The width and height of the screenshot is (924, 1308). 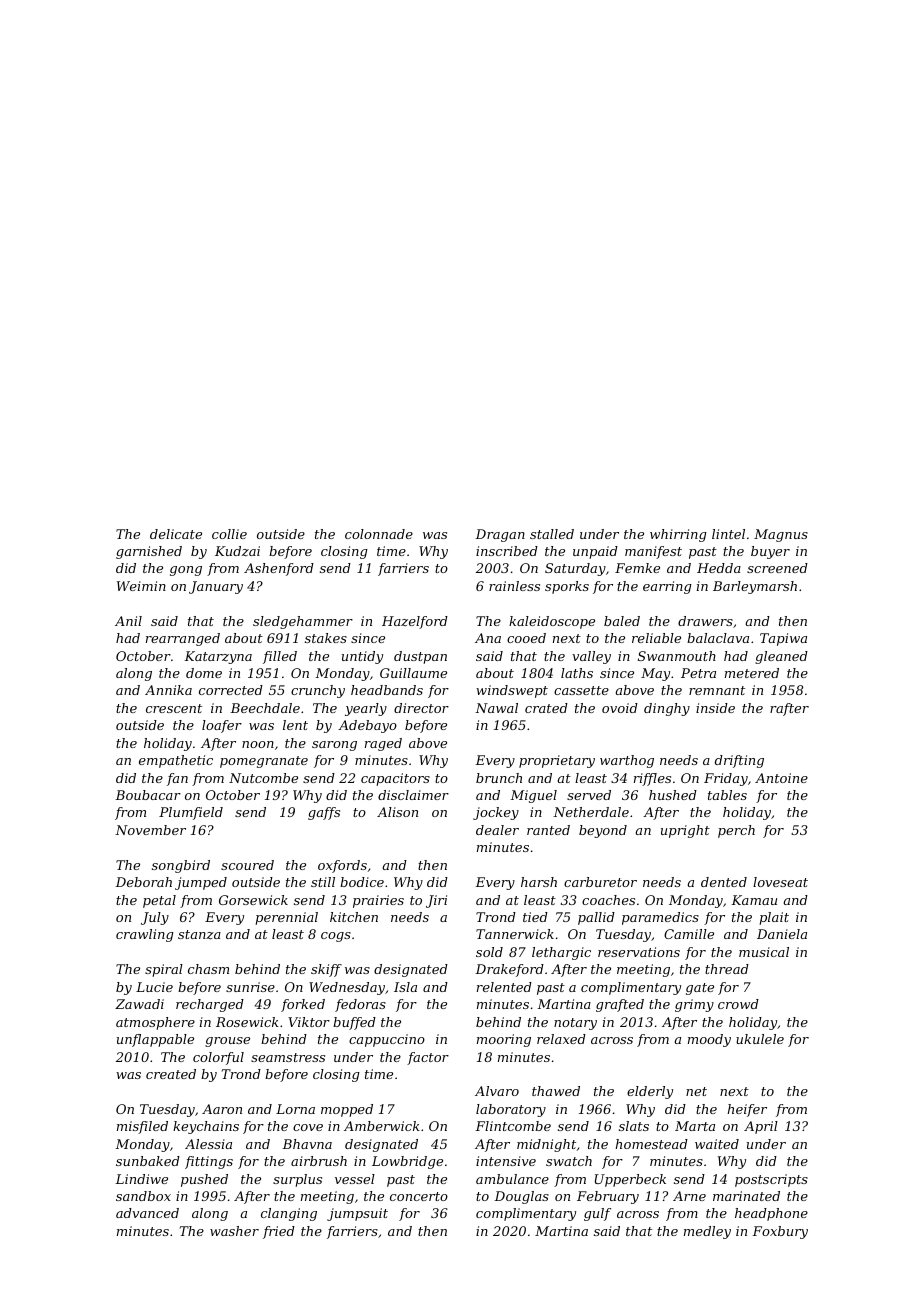 What do you see at coordinates (700, 989) in the screenshot?
I see `gate` at bounding box center [700, 989].
